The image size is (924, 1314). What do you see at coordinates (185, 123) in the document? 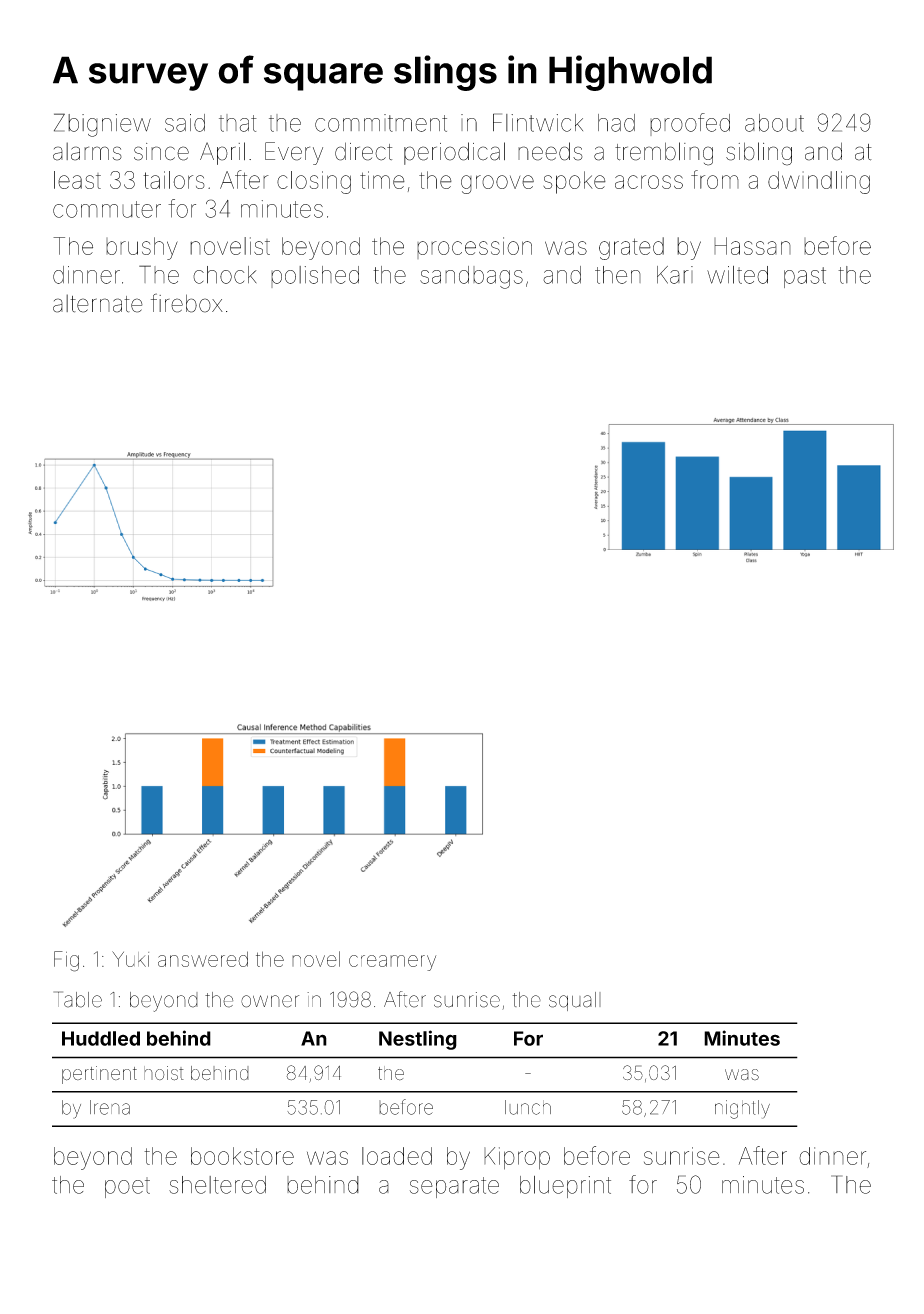
I see `said` at bounding box center [185, 123].
